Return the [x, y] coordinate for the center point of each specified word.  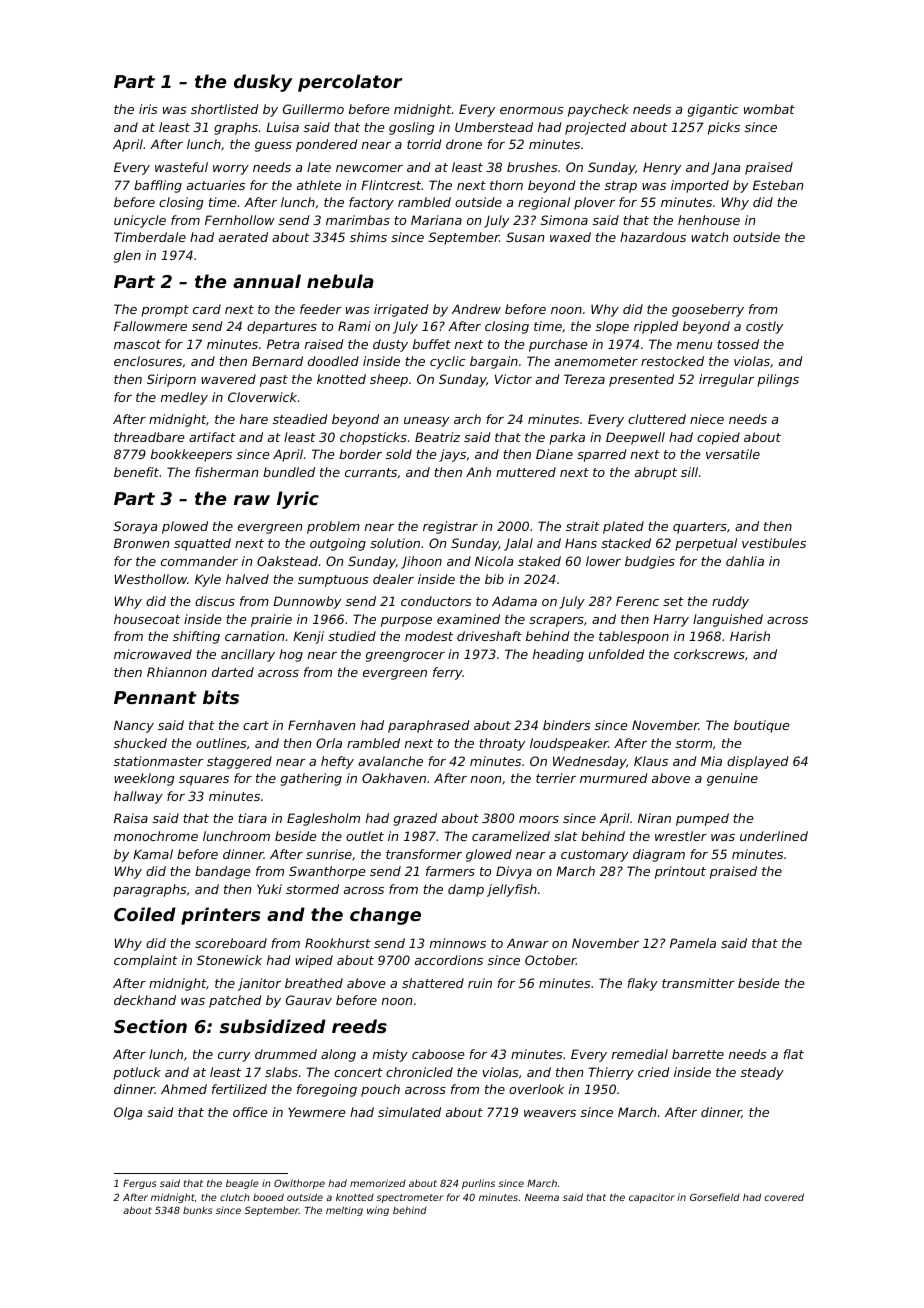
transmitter [698, 983]
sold [399, 454]
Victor [513, 379]
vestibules [774, 543]
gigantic [713, 110]
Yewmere [317, 1112]
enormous [532, 110]
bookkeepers [191, 455]
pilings [778, 380]
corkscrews [709, 654]
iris [148, 109]
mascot [137, 344]
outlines [221, 743]
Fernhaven [321, 725]
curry [234, 1057]
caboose [438, 1054]
